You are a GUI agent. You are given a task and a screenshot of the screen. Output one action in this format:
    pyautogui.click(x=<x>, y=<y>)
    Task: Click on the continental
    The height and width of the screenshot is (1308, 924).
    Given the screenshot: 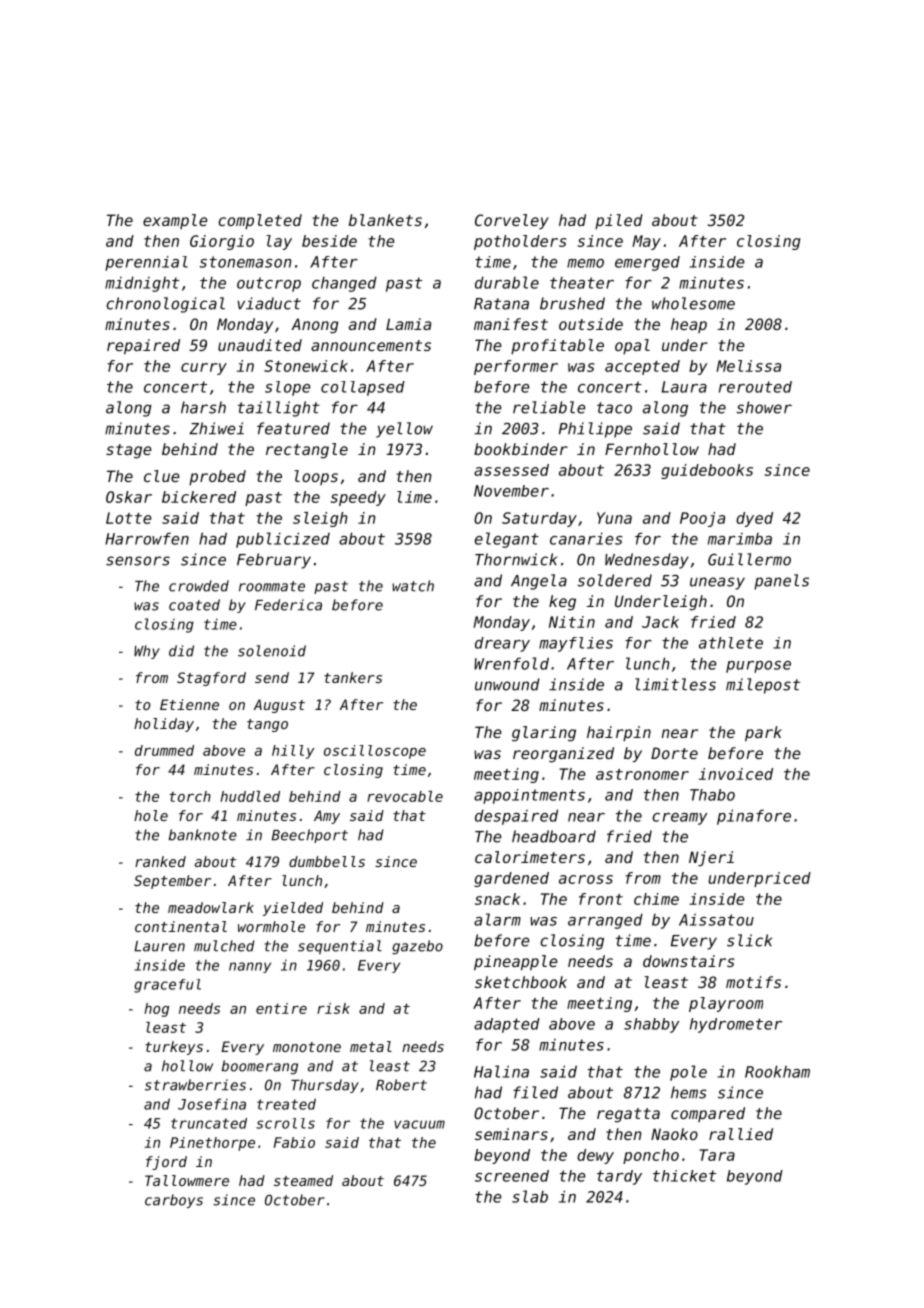 What is the action you would take?
    pyautogui.click(x=181, y=926)
